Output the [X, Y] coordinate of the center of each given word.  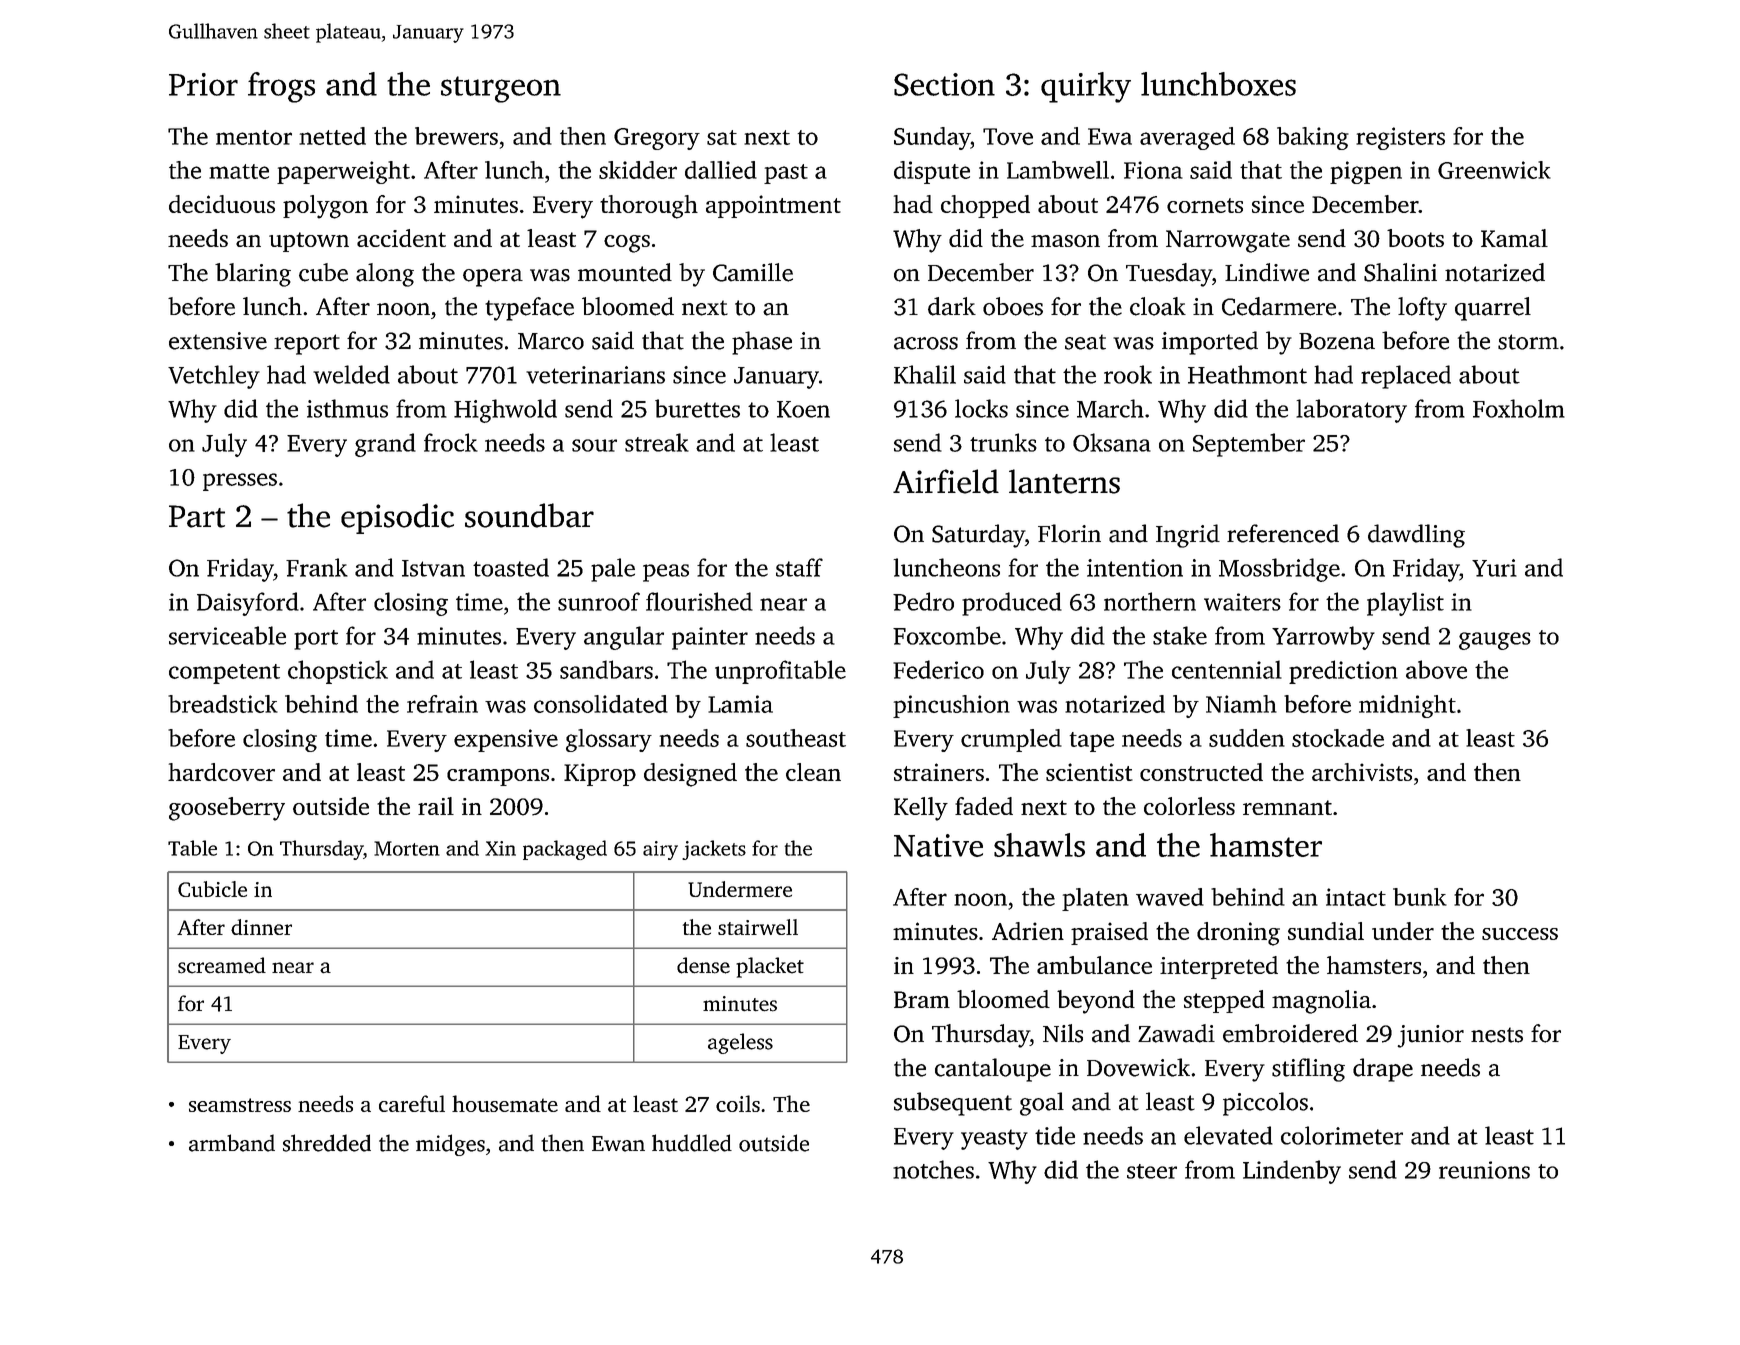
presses [240, 482]
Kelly [921, 809]
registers [1400, 138]
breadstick [223, 704]
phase [762, 343]
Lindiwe [1267, 272]
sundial [1326, 931]
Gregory [657, 139]
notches [933, 1169]
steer [1152, 1171]
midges [450, 1145]
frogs [281, 87]
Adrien [1028, 931]
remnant [1287, 807]
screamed [222, 965]
